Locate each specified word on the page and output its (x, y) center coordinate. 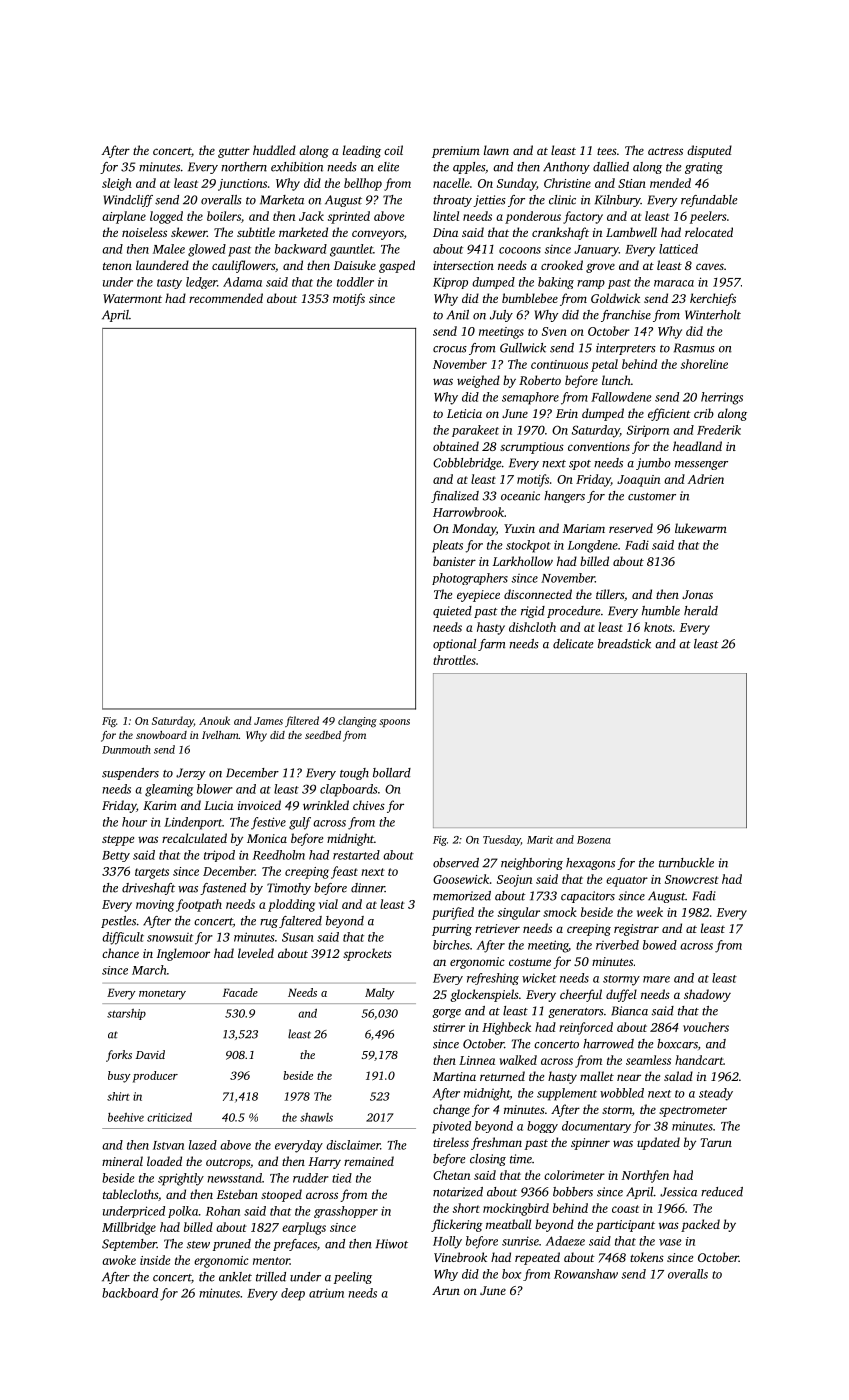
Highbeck (506, 1028)
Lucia (218, 805)
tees (607, 151)
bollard (392, 773)
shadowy (707, 995)
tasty (169, 284)
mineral (122, 1161)
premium (456, 152)
